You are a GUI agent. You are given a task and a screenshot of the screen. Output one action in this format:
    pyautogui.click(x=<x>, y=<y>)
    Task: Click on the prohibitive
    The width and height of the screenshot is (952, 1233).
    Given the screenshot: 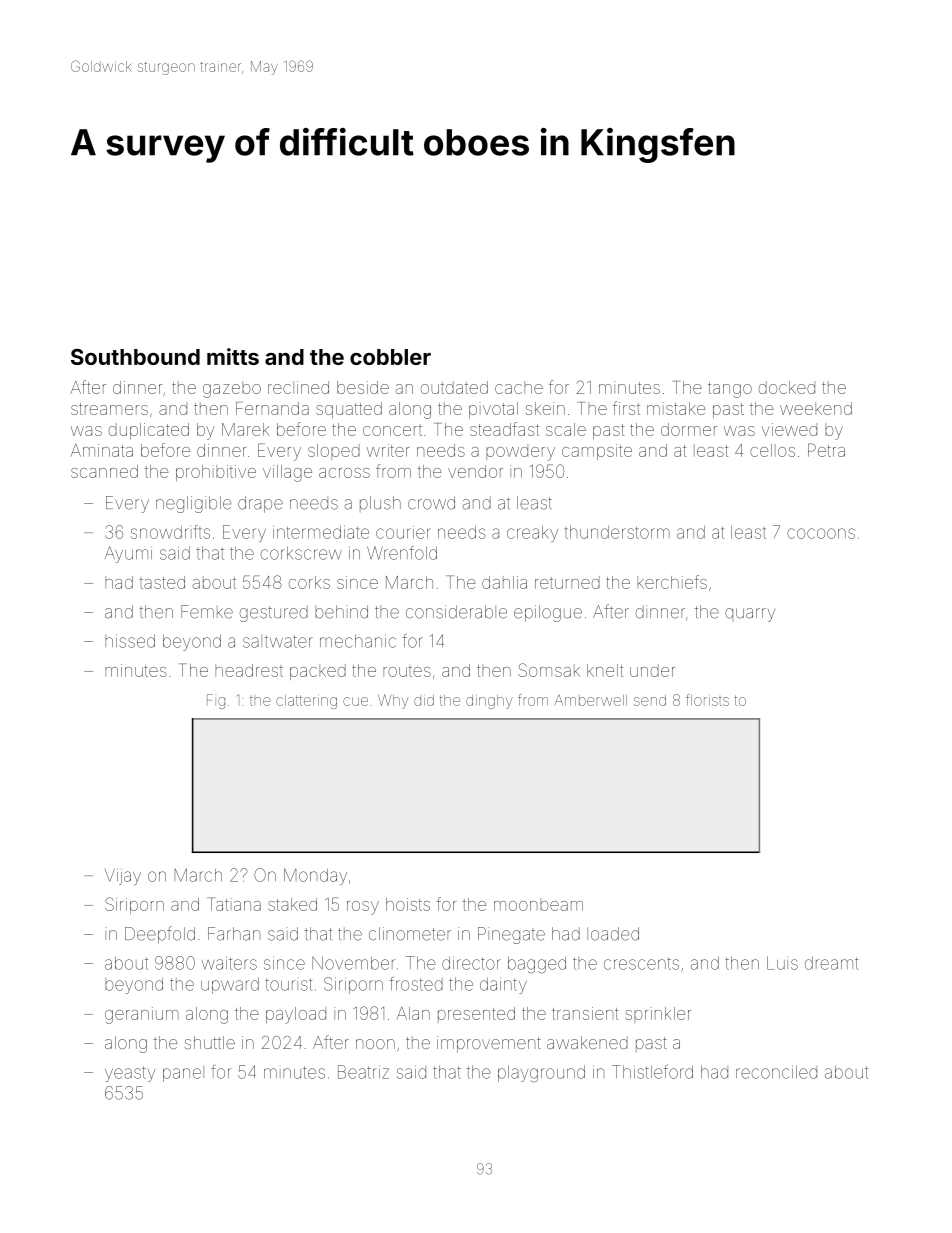 What is the action you would take?
    pyautogui.click(x=216, y=473)
